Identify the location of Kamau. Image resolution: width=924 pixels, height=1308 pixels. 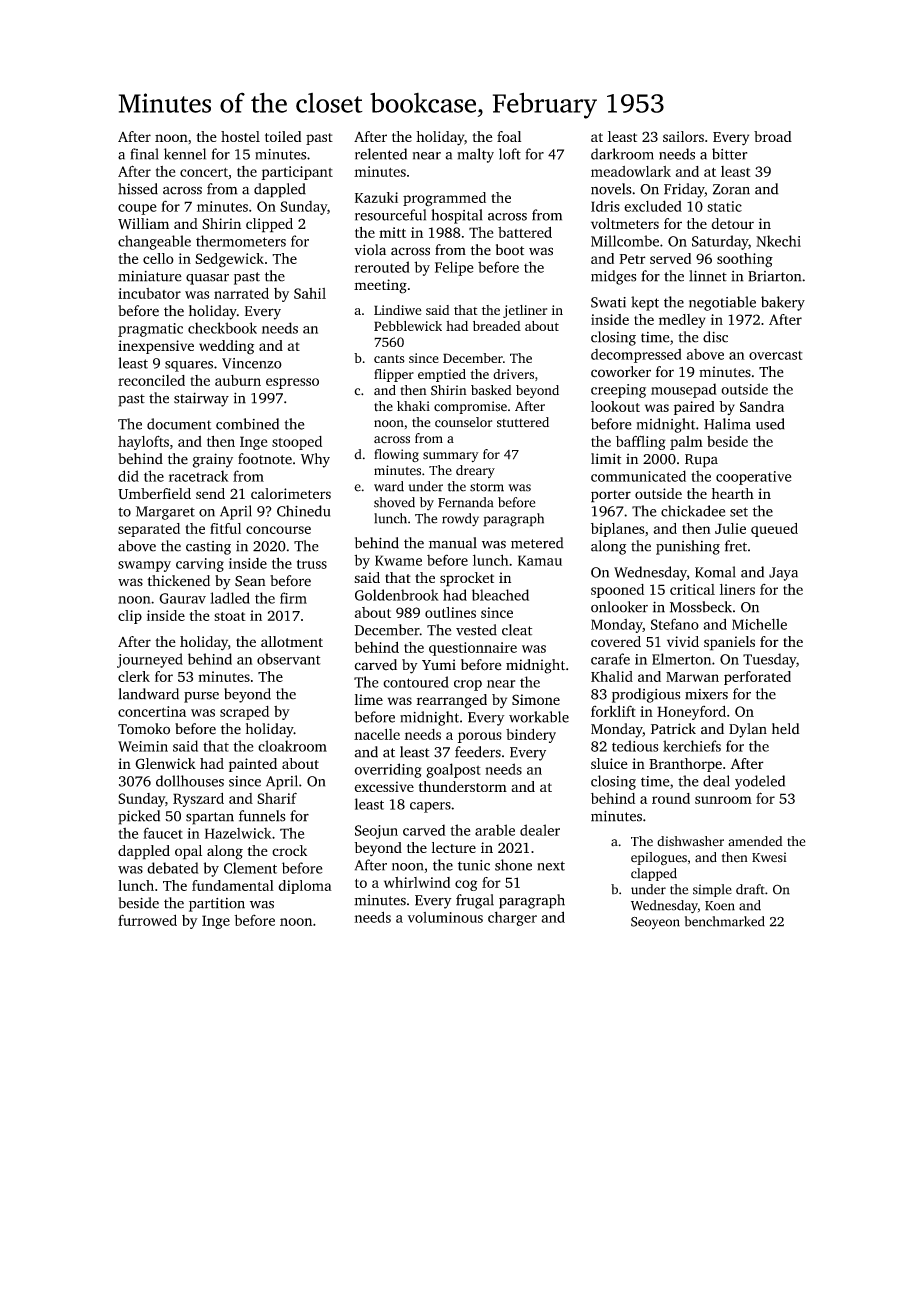
(540, 560).
